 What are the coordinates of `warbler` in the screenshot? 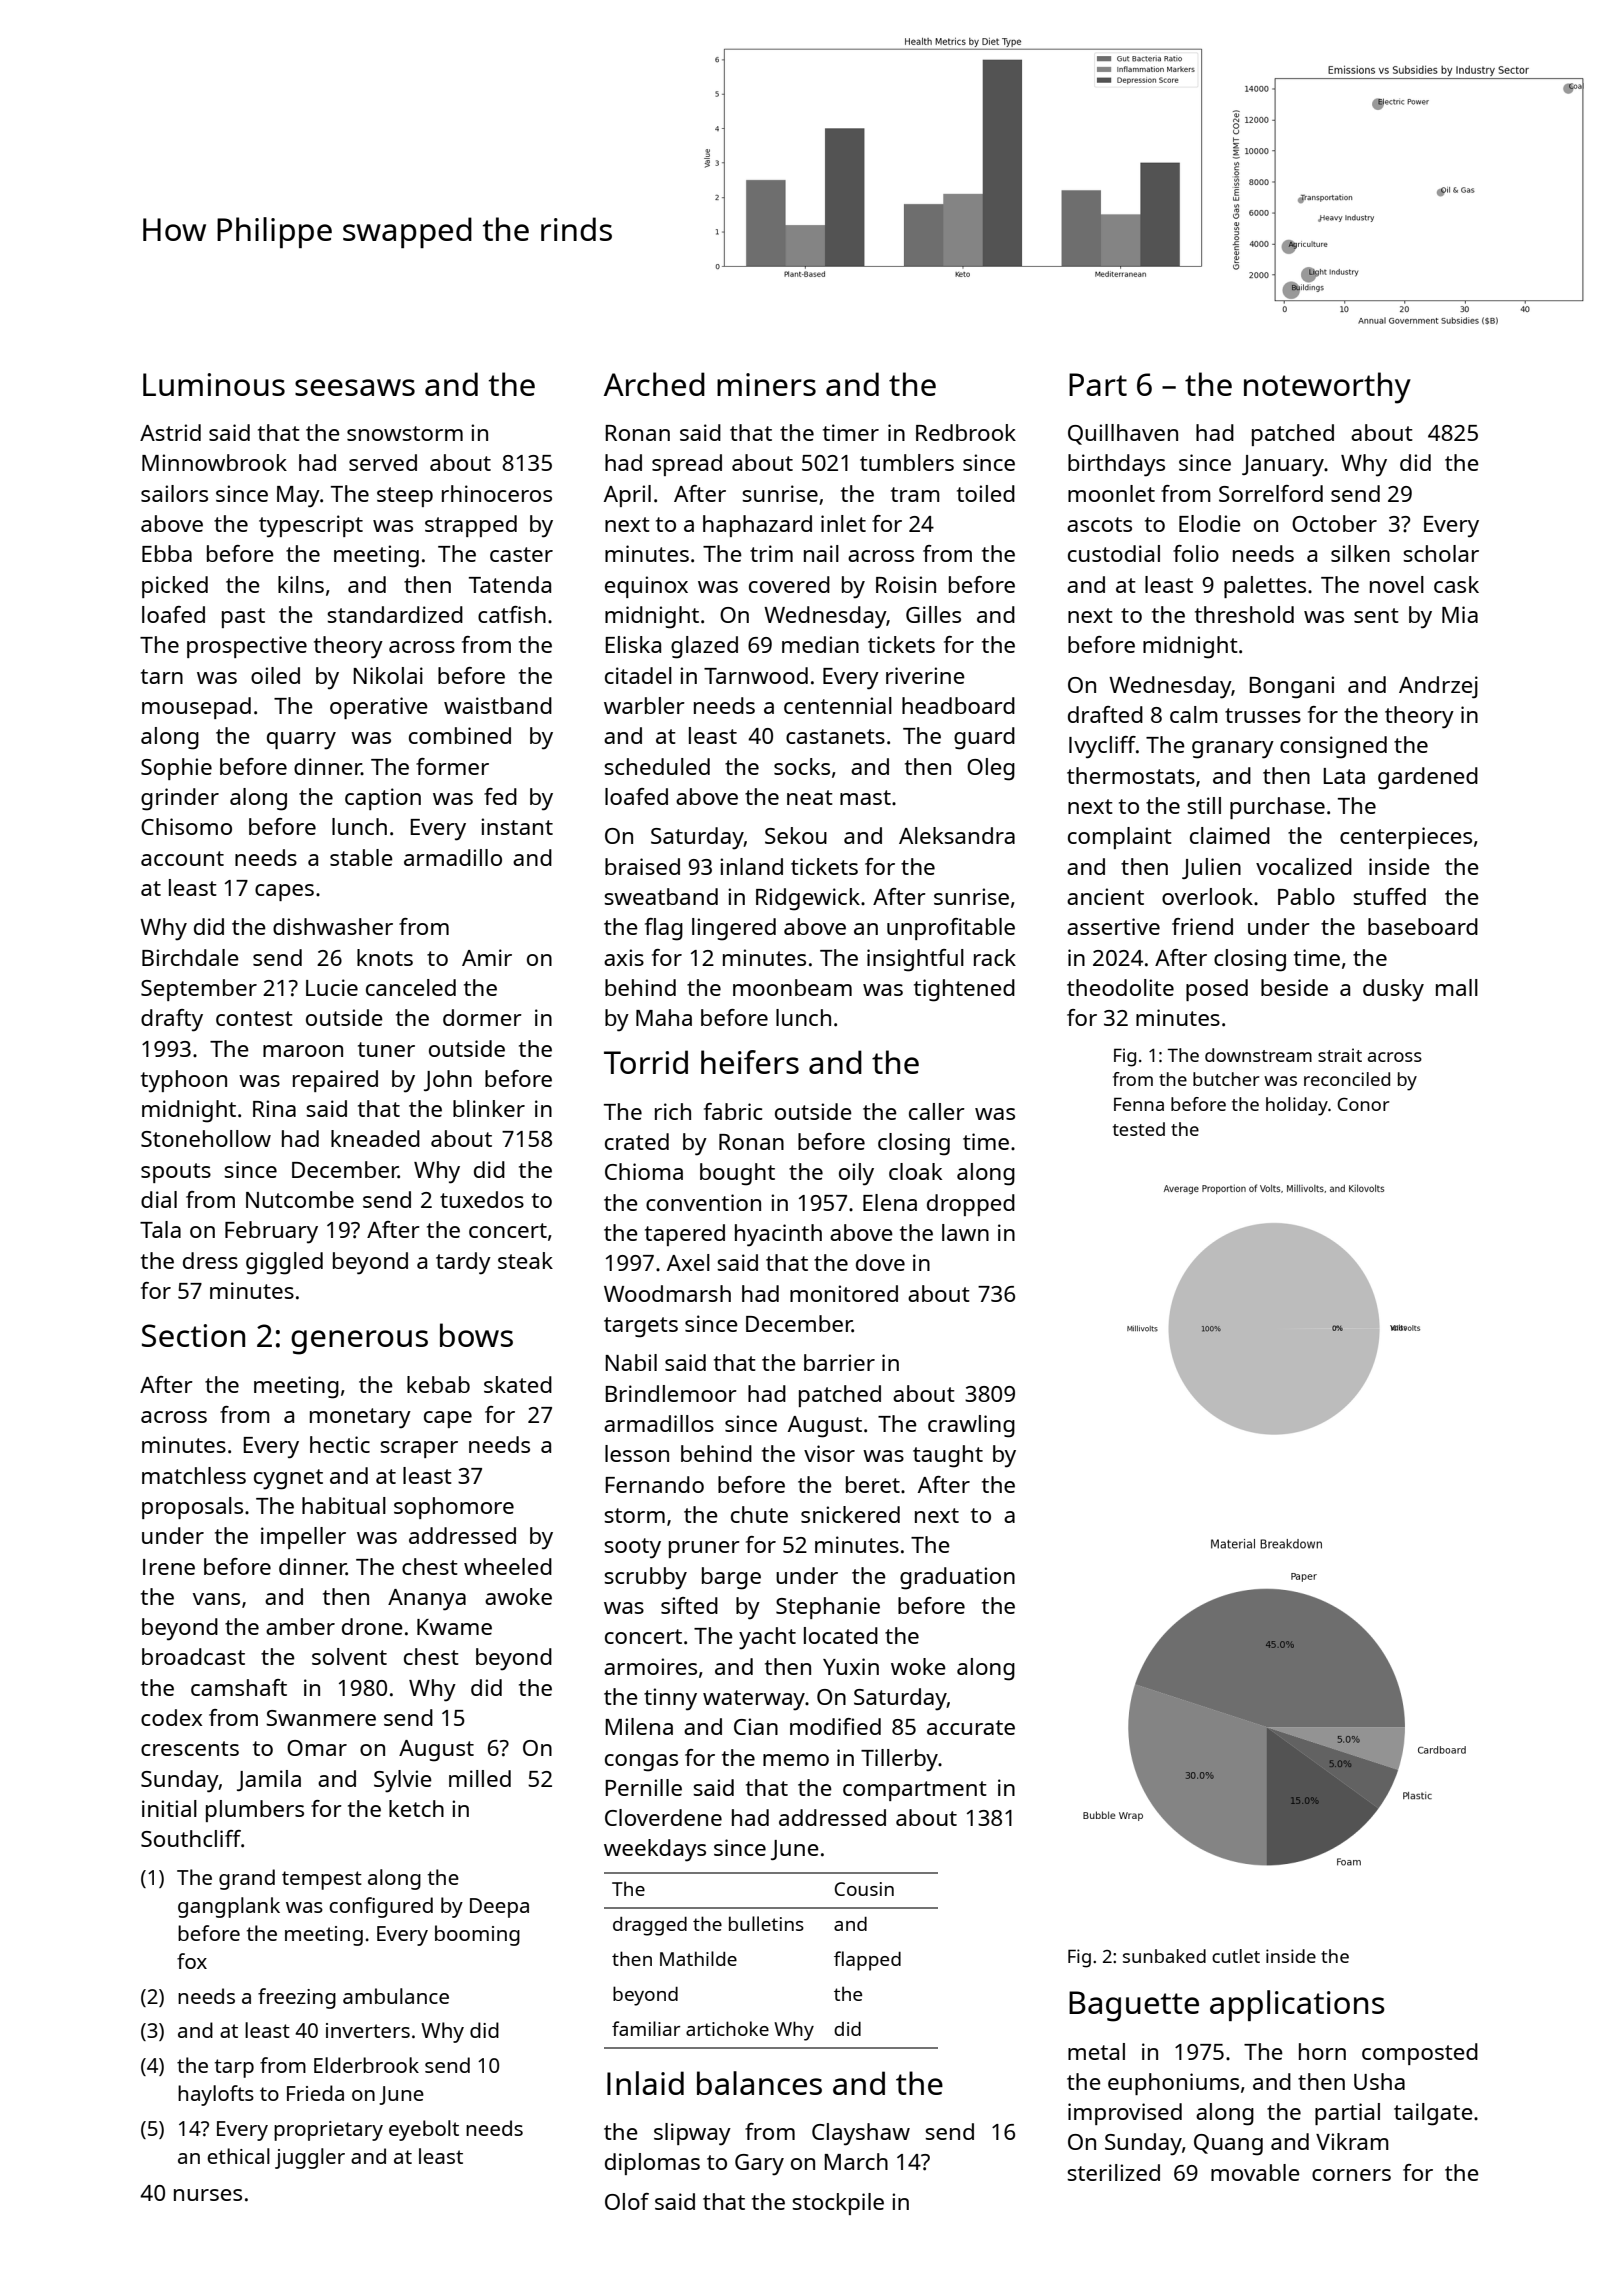 It's located at (644, 705).
